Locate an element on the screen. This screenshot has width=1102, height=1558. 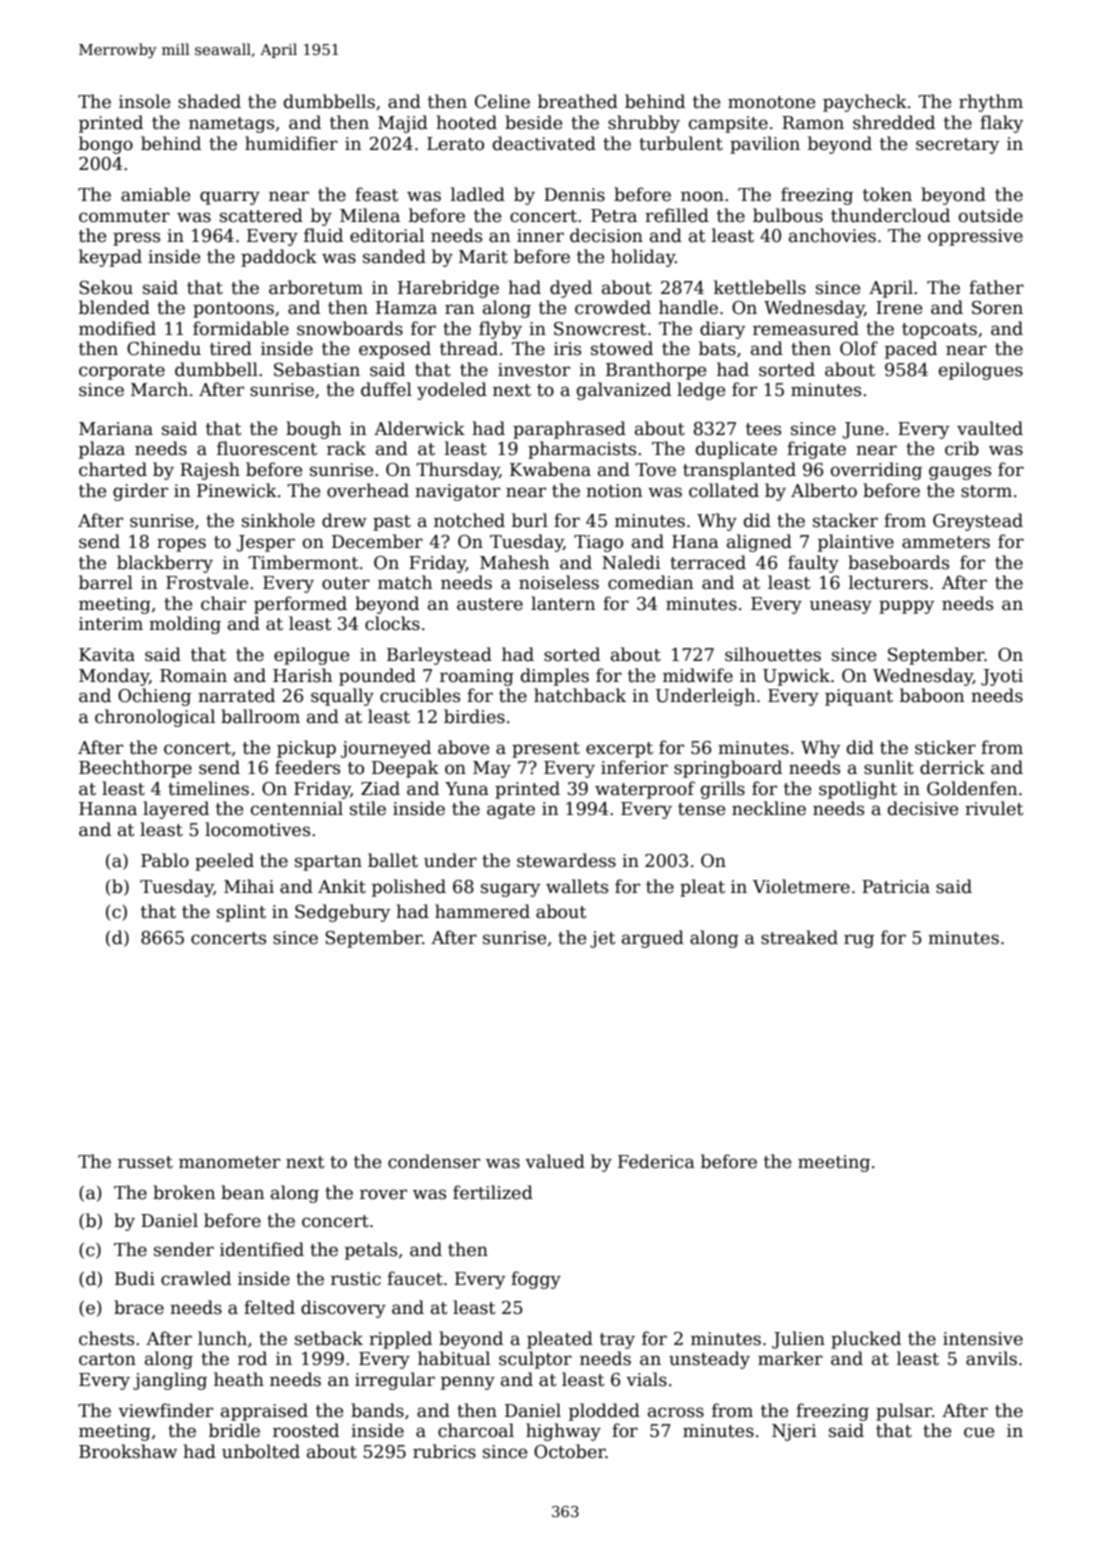
investor is located at coordinates (534, 370).
